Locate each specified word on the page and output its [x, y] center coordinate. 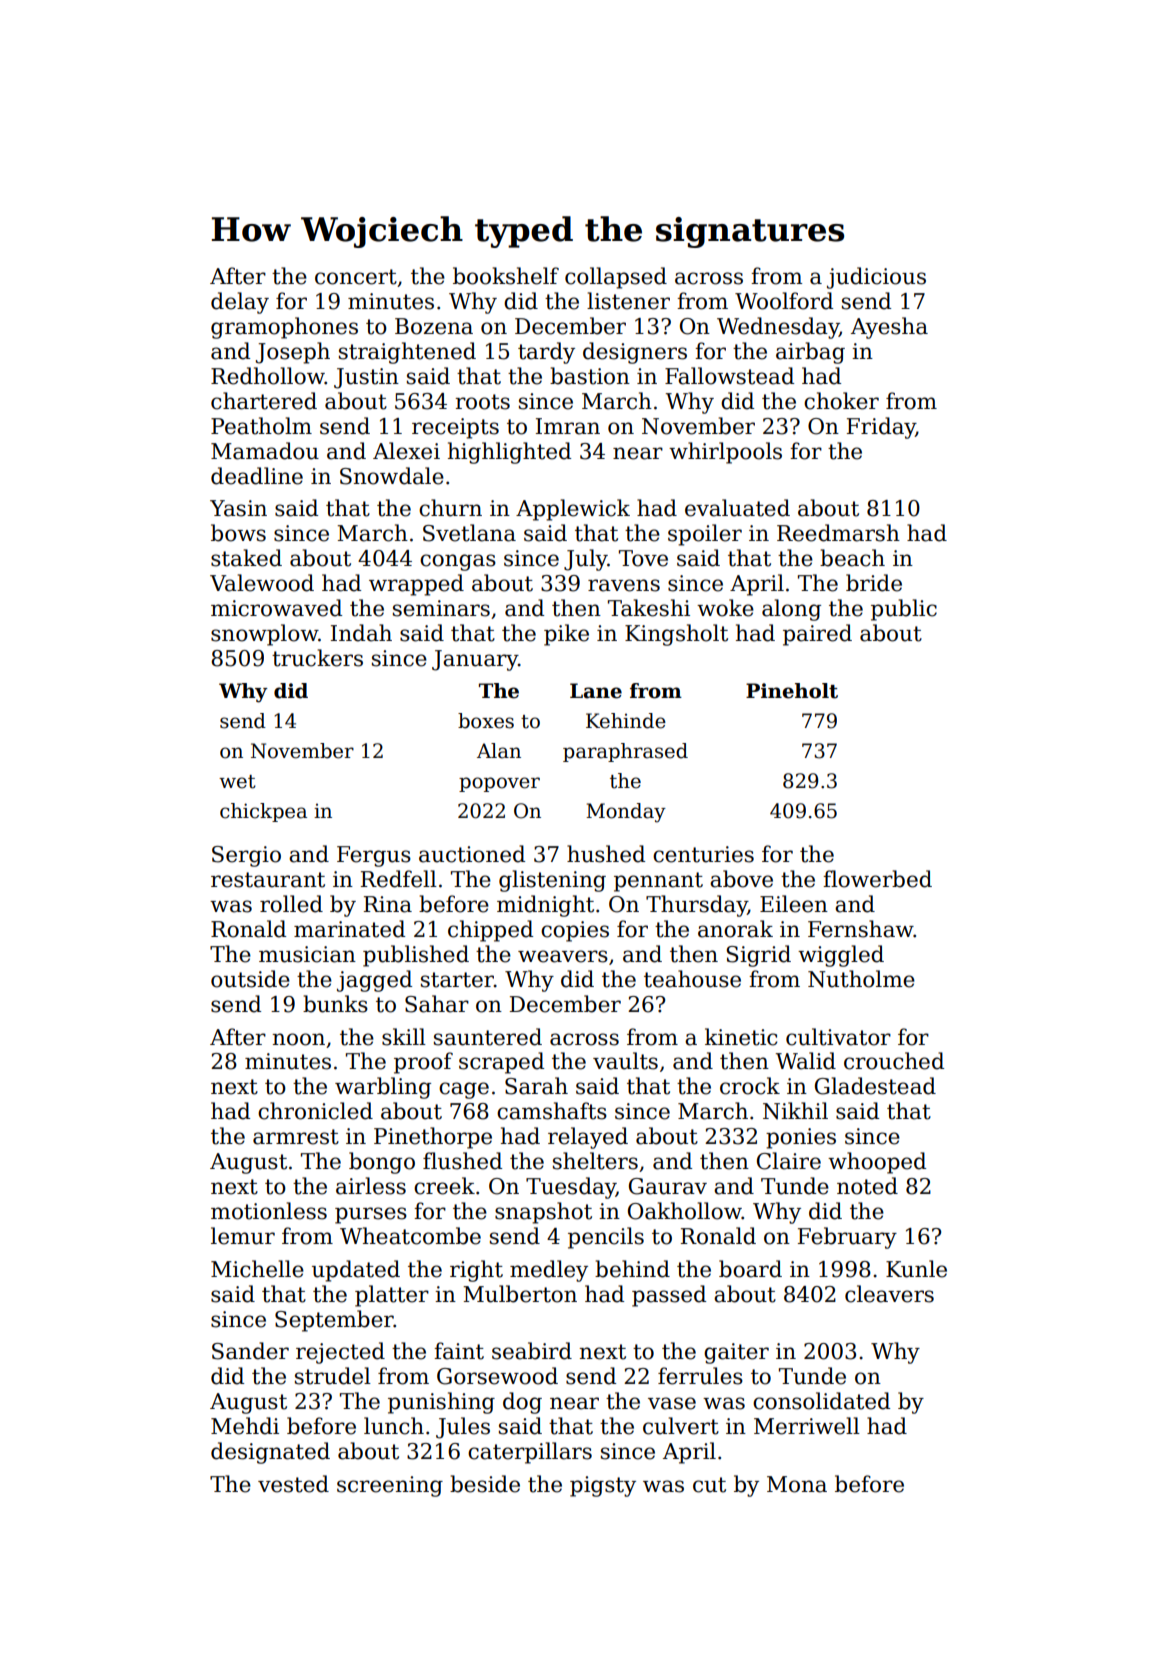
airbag [810, 353]
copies [575, 931]
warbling [383, 1088]
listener [628, 301]
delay [240, 303]
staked [246, 558]
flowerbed [877, 879]
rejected [340, 1353]
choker [841, 401]
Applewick [573, 510]
